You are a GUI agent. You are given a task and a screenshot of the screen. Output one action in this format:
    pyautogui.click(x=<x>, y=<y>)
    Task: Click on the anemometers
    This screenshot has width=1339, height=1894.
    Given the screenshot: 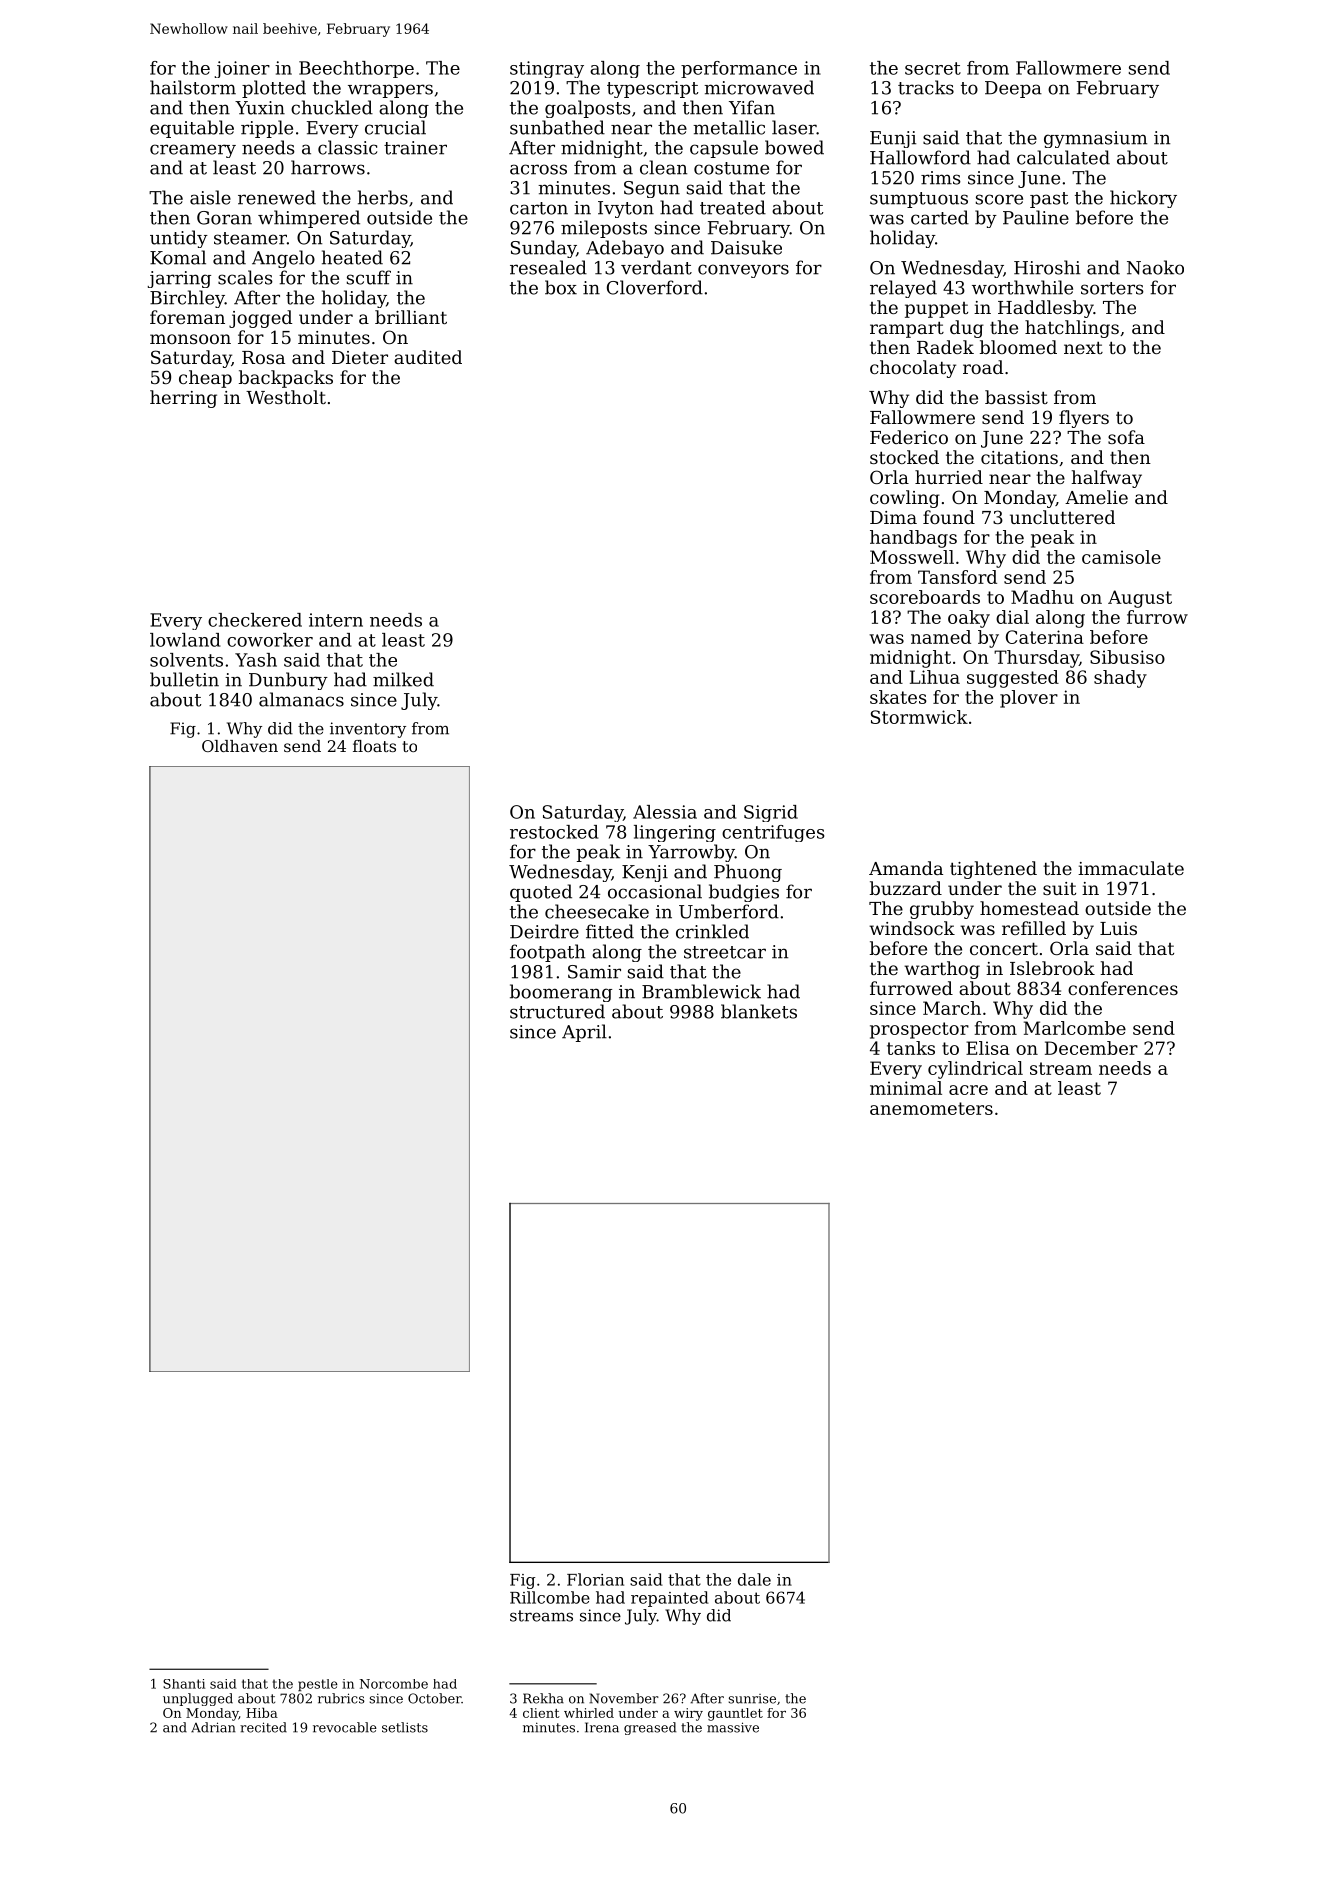 What is the action you would take?
    pyautogui.click(x=931, y=1108)
